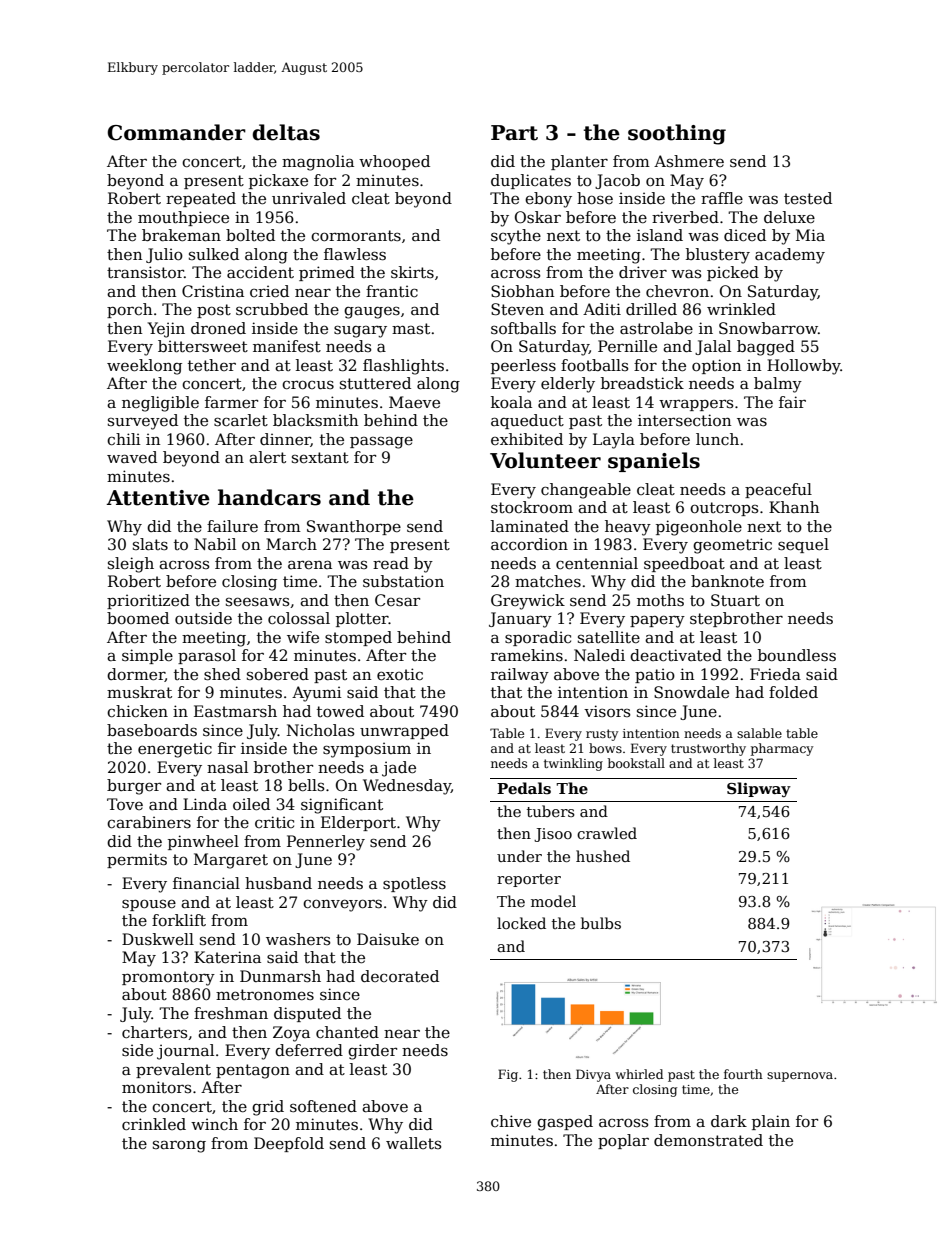  Describe the element at coordinates (529, 880) in the screenshot. I see `reporter` at that location.
